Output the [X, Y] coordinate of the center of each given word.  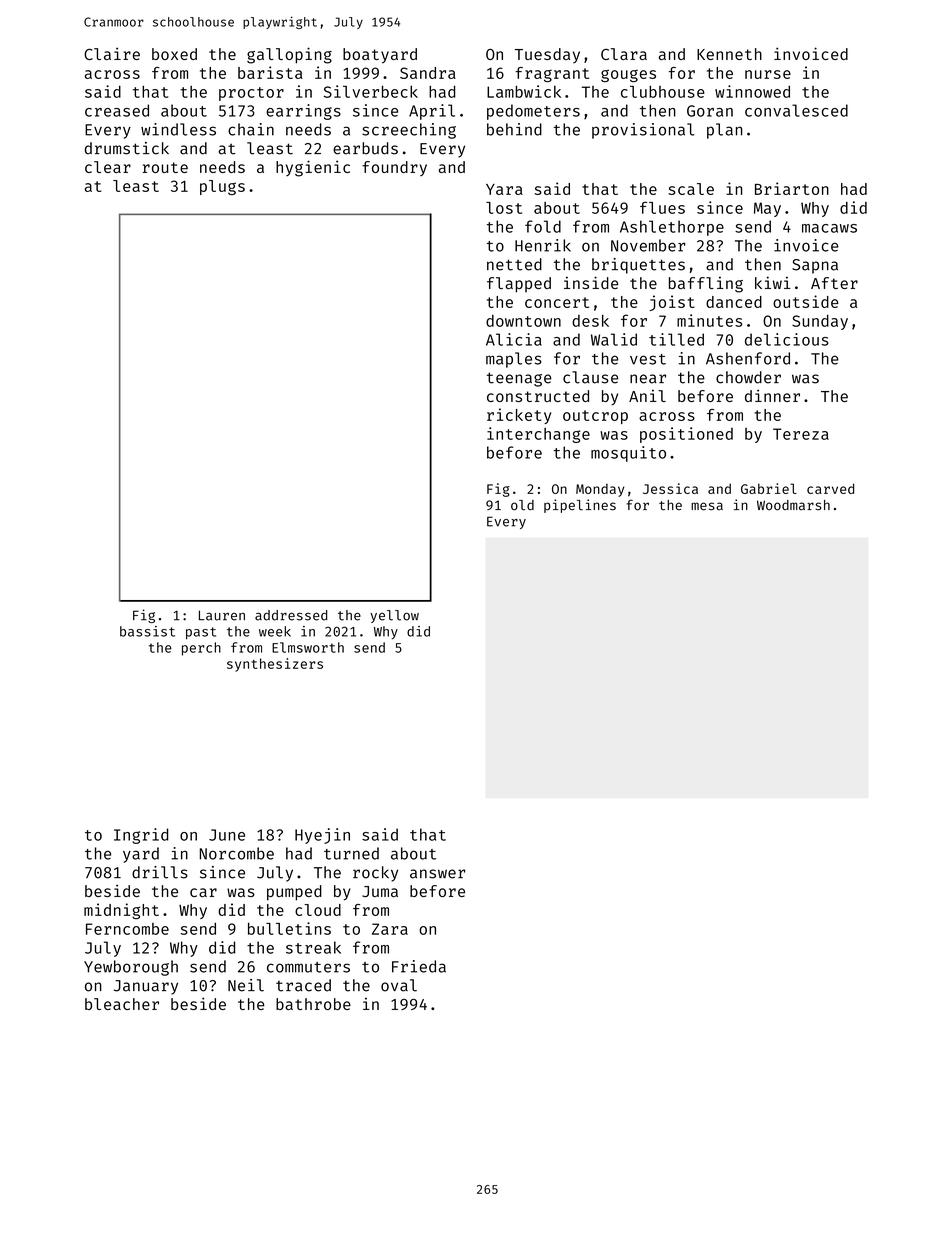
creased [117, 110]
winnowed [752, 91]
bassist [147, 631]
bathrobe [313, 1004]
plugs [222, 187]
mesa [707, 506]
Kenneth [729, 54]
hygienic [313, 168]
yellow [394, 616]
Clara [624, 54]
